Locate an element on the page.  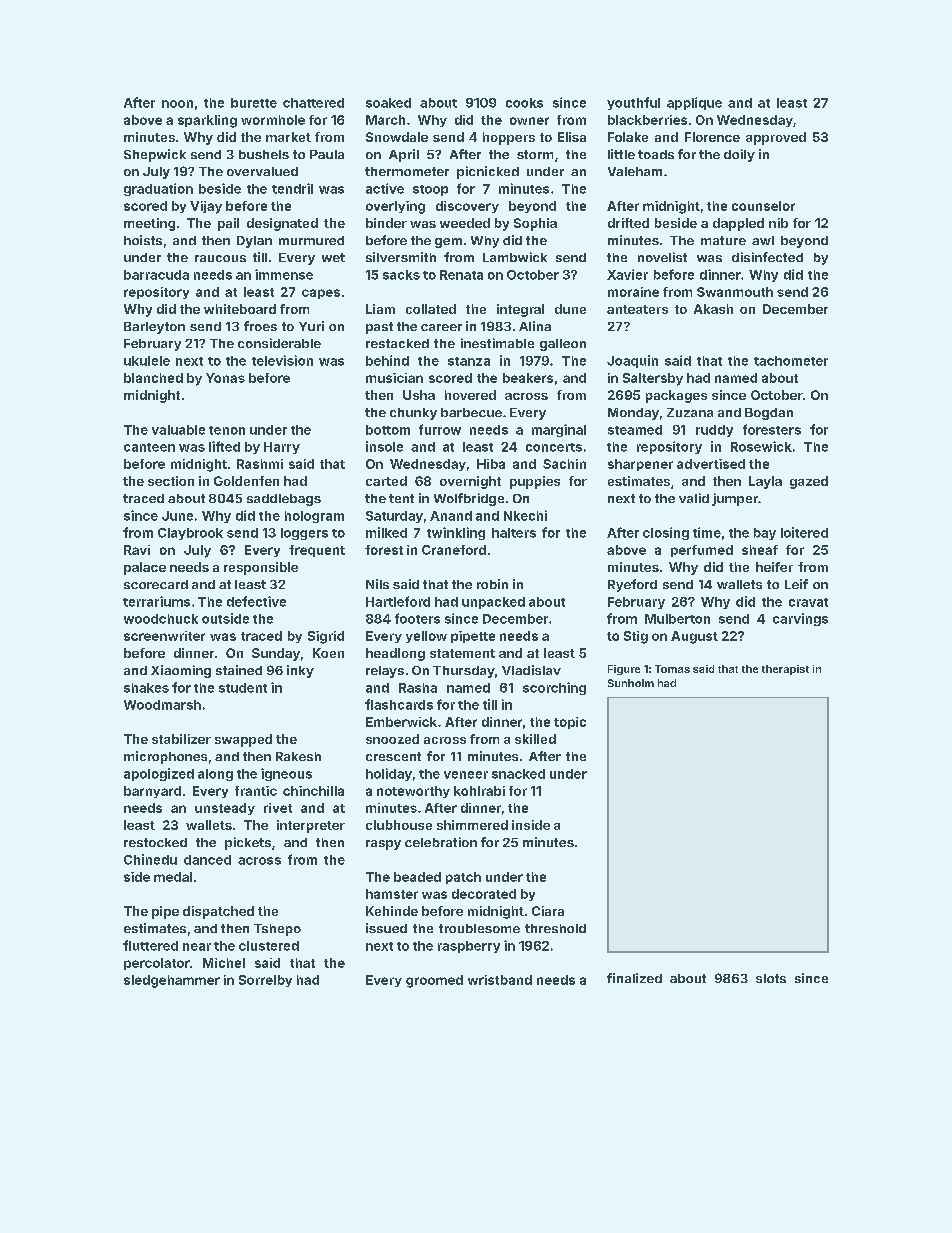
bushels is located at coordinates (264, 154).
